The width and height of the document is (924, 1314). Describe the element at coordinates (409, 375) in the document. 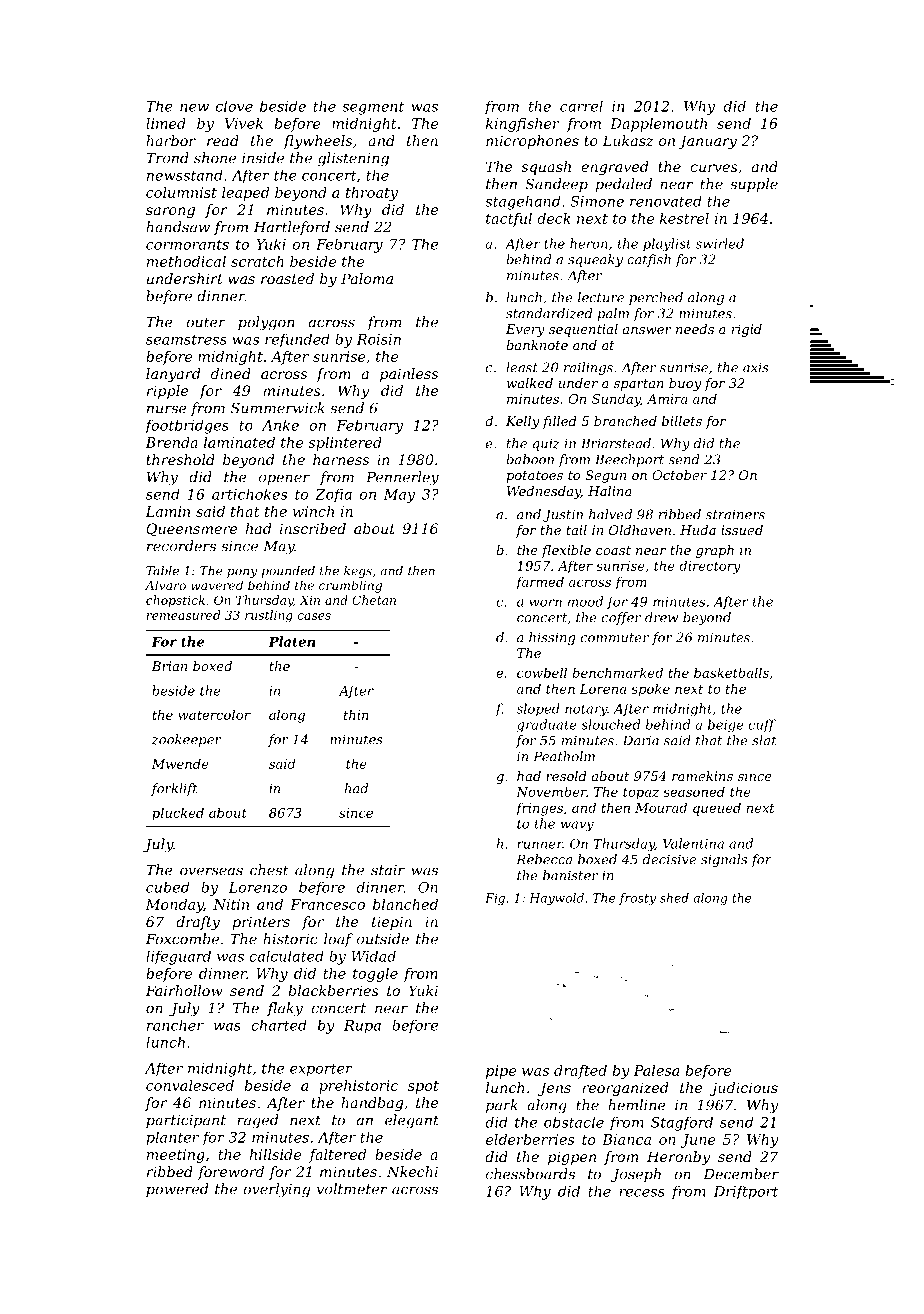

I see `painless` at that location.
